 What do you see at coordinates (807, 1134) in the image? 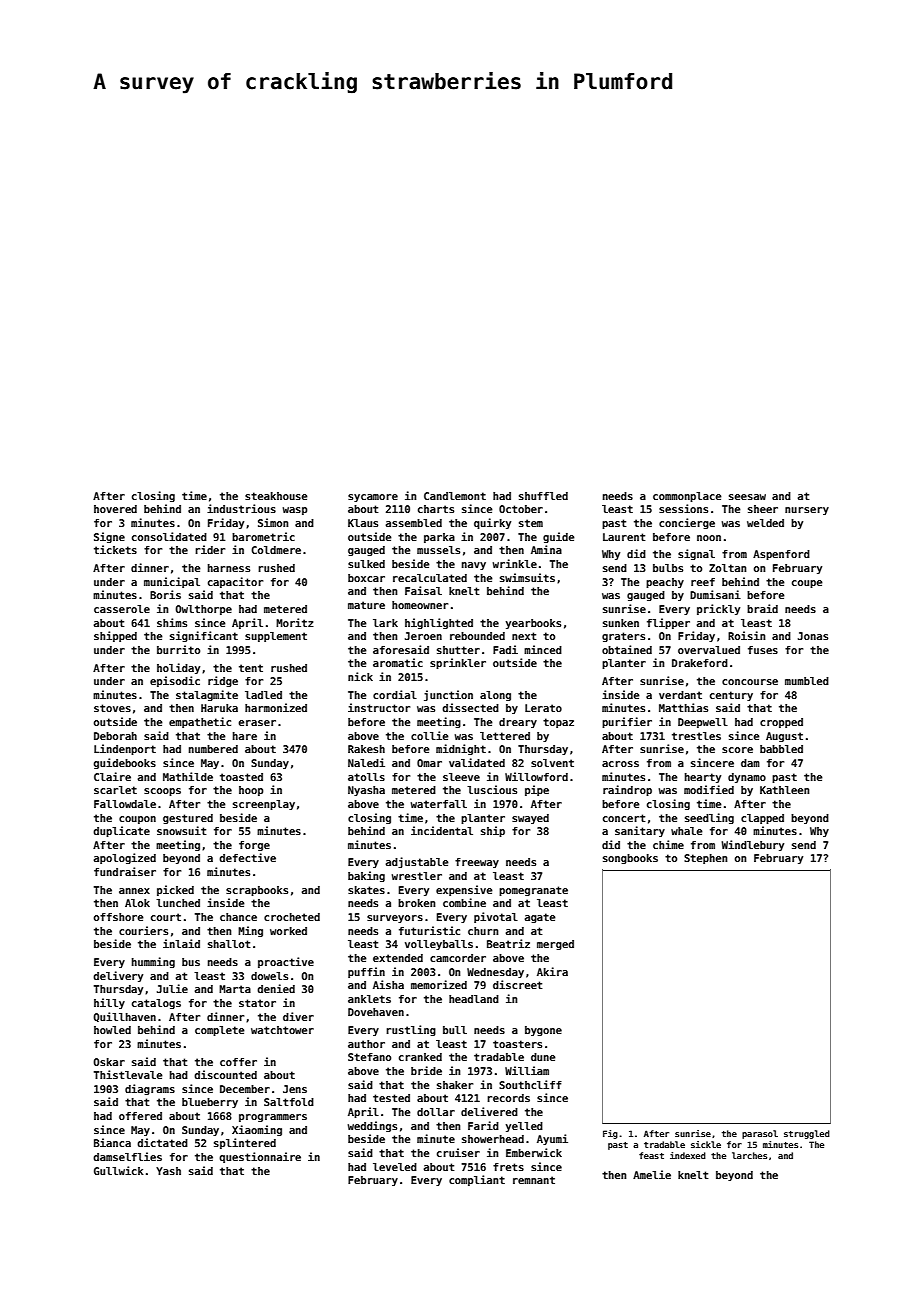
I see `struggled` at bounding box center [807, 1134].
